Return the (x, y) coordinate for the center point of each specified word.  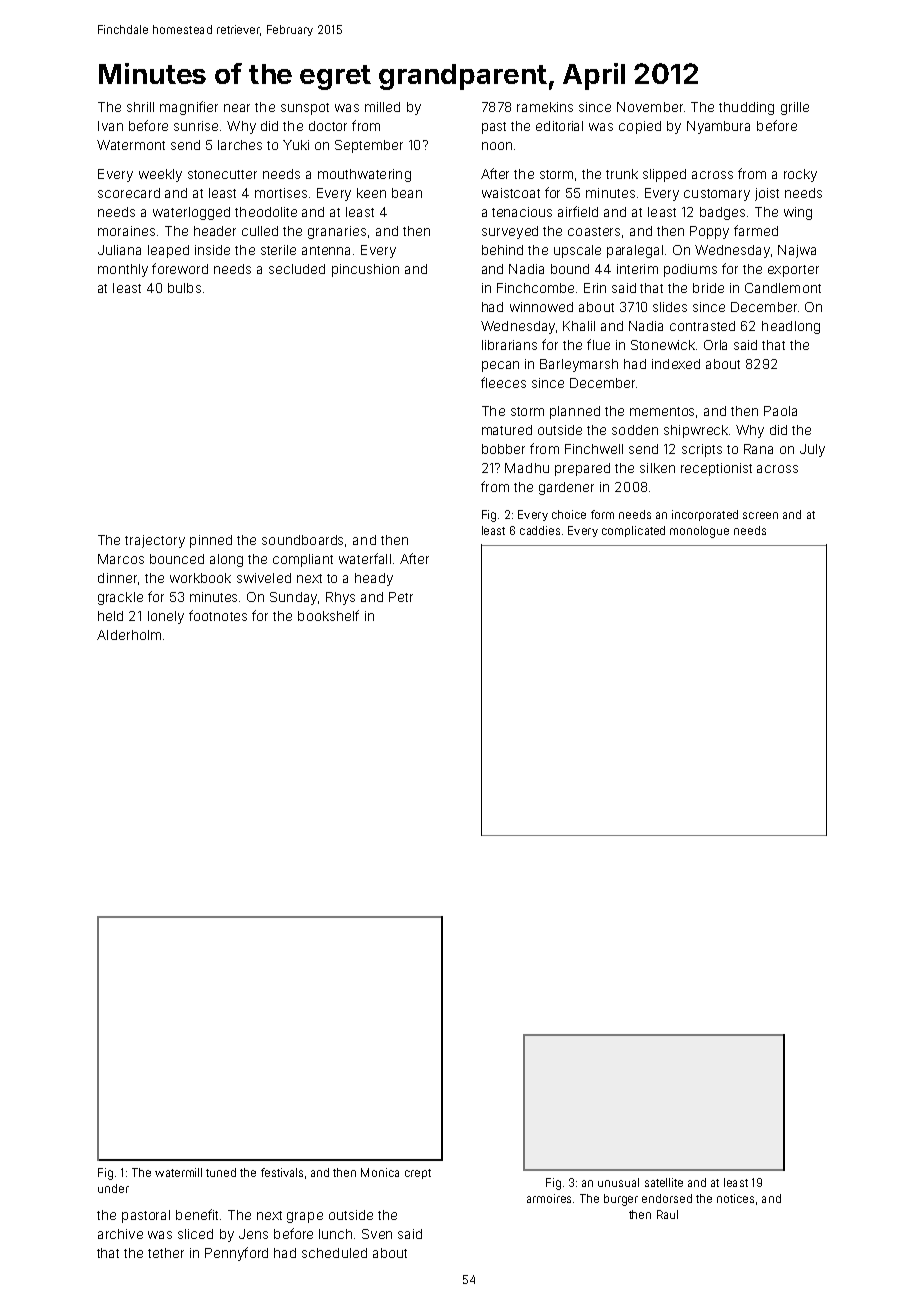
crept (418, 1174)
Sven (377, 1234)
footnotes (218, 615)
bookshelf (328, 615)
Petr (401, 597)
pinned (211, 541)
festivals (282, 1172)
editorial (559, 126)
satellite (664, 1182)
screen (760, 515)
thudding (746, 108)
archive (120, 1234)
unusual (618, 1182)
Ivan (110, 126)
